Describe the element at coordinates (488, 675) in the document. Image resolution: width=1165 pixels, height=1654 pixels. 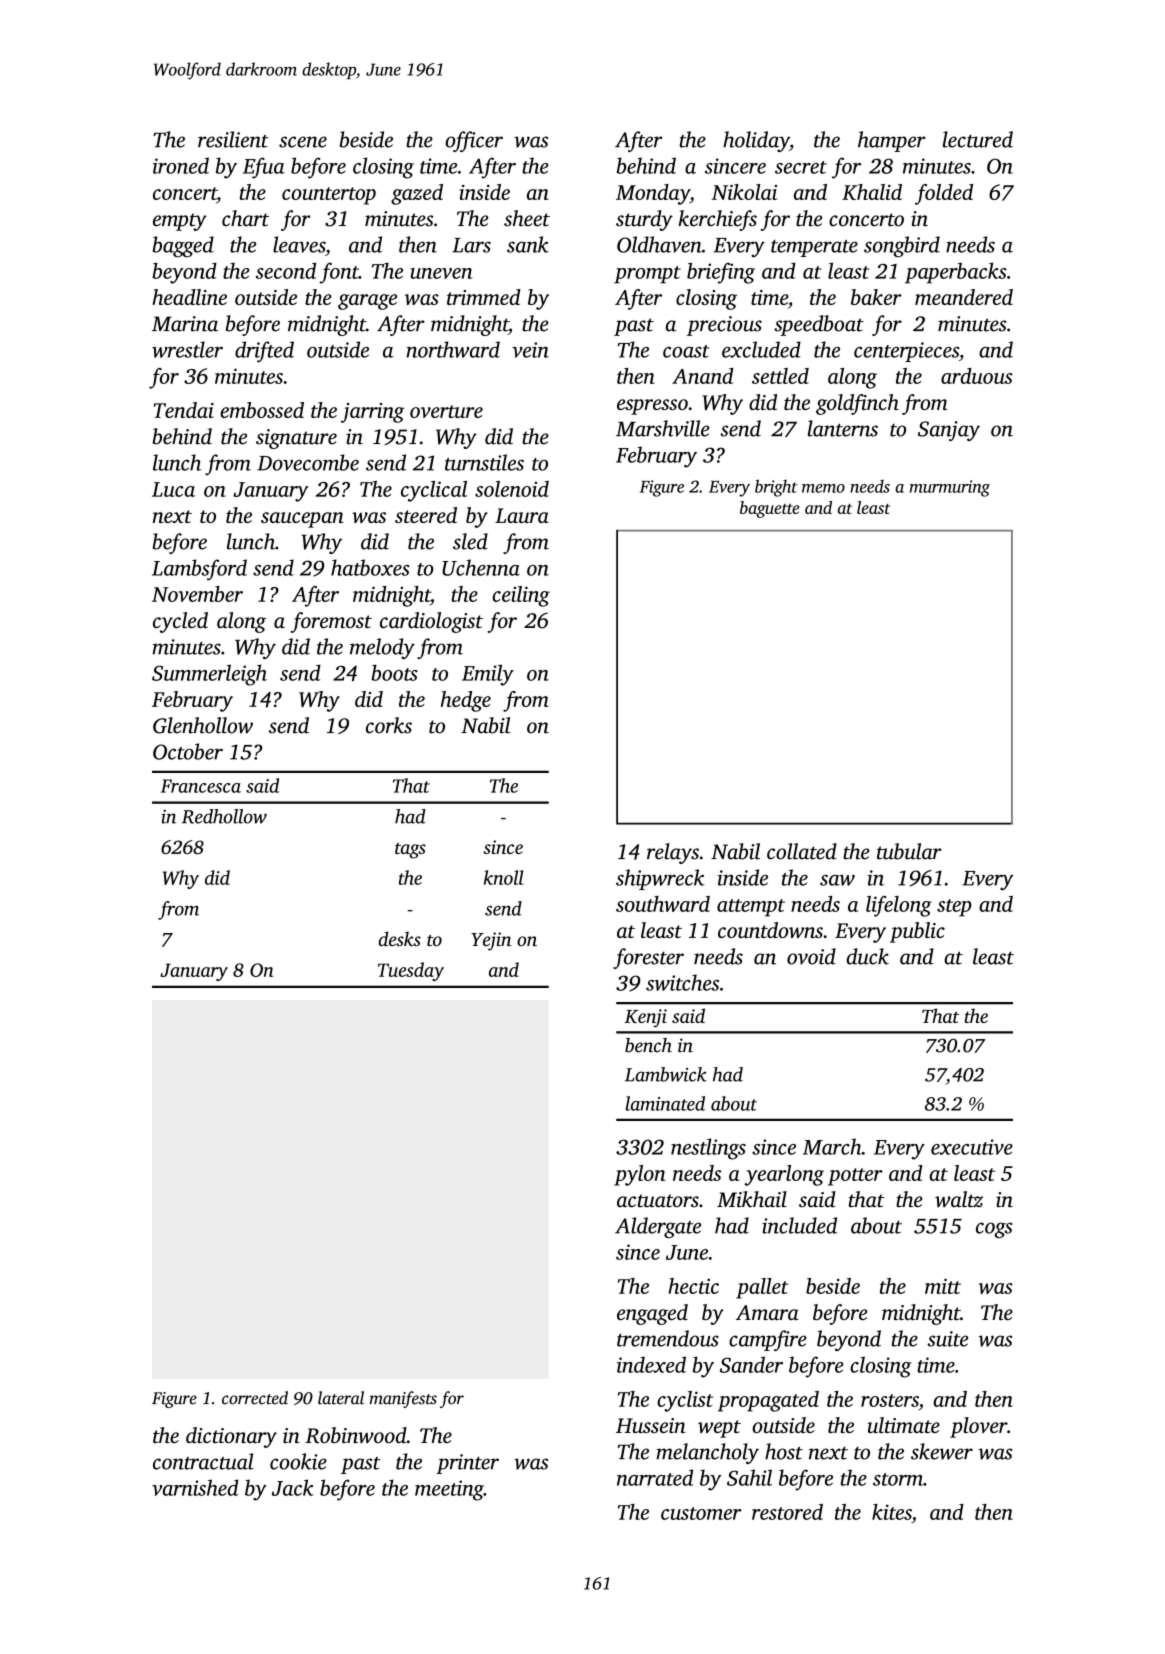
I see `Emily` at that location.
